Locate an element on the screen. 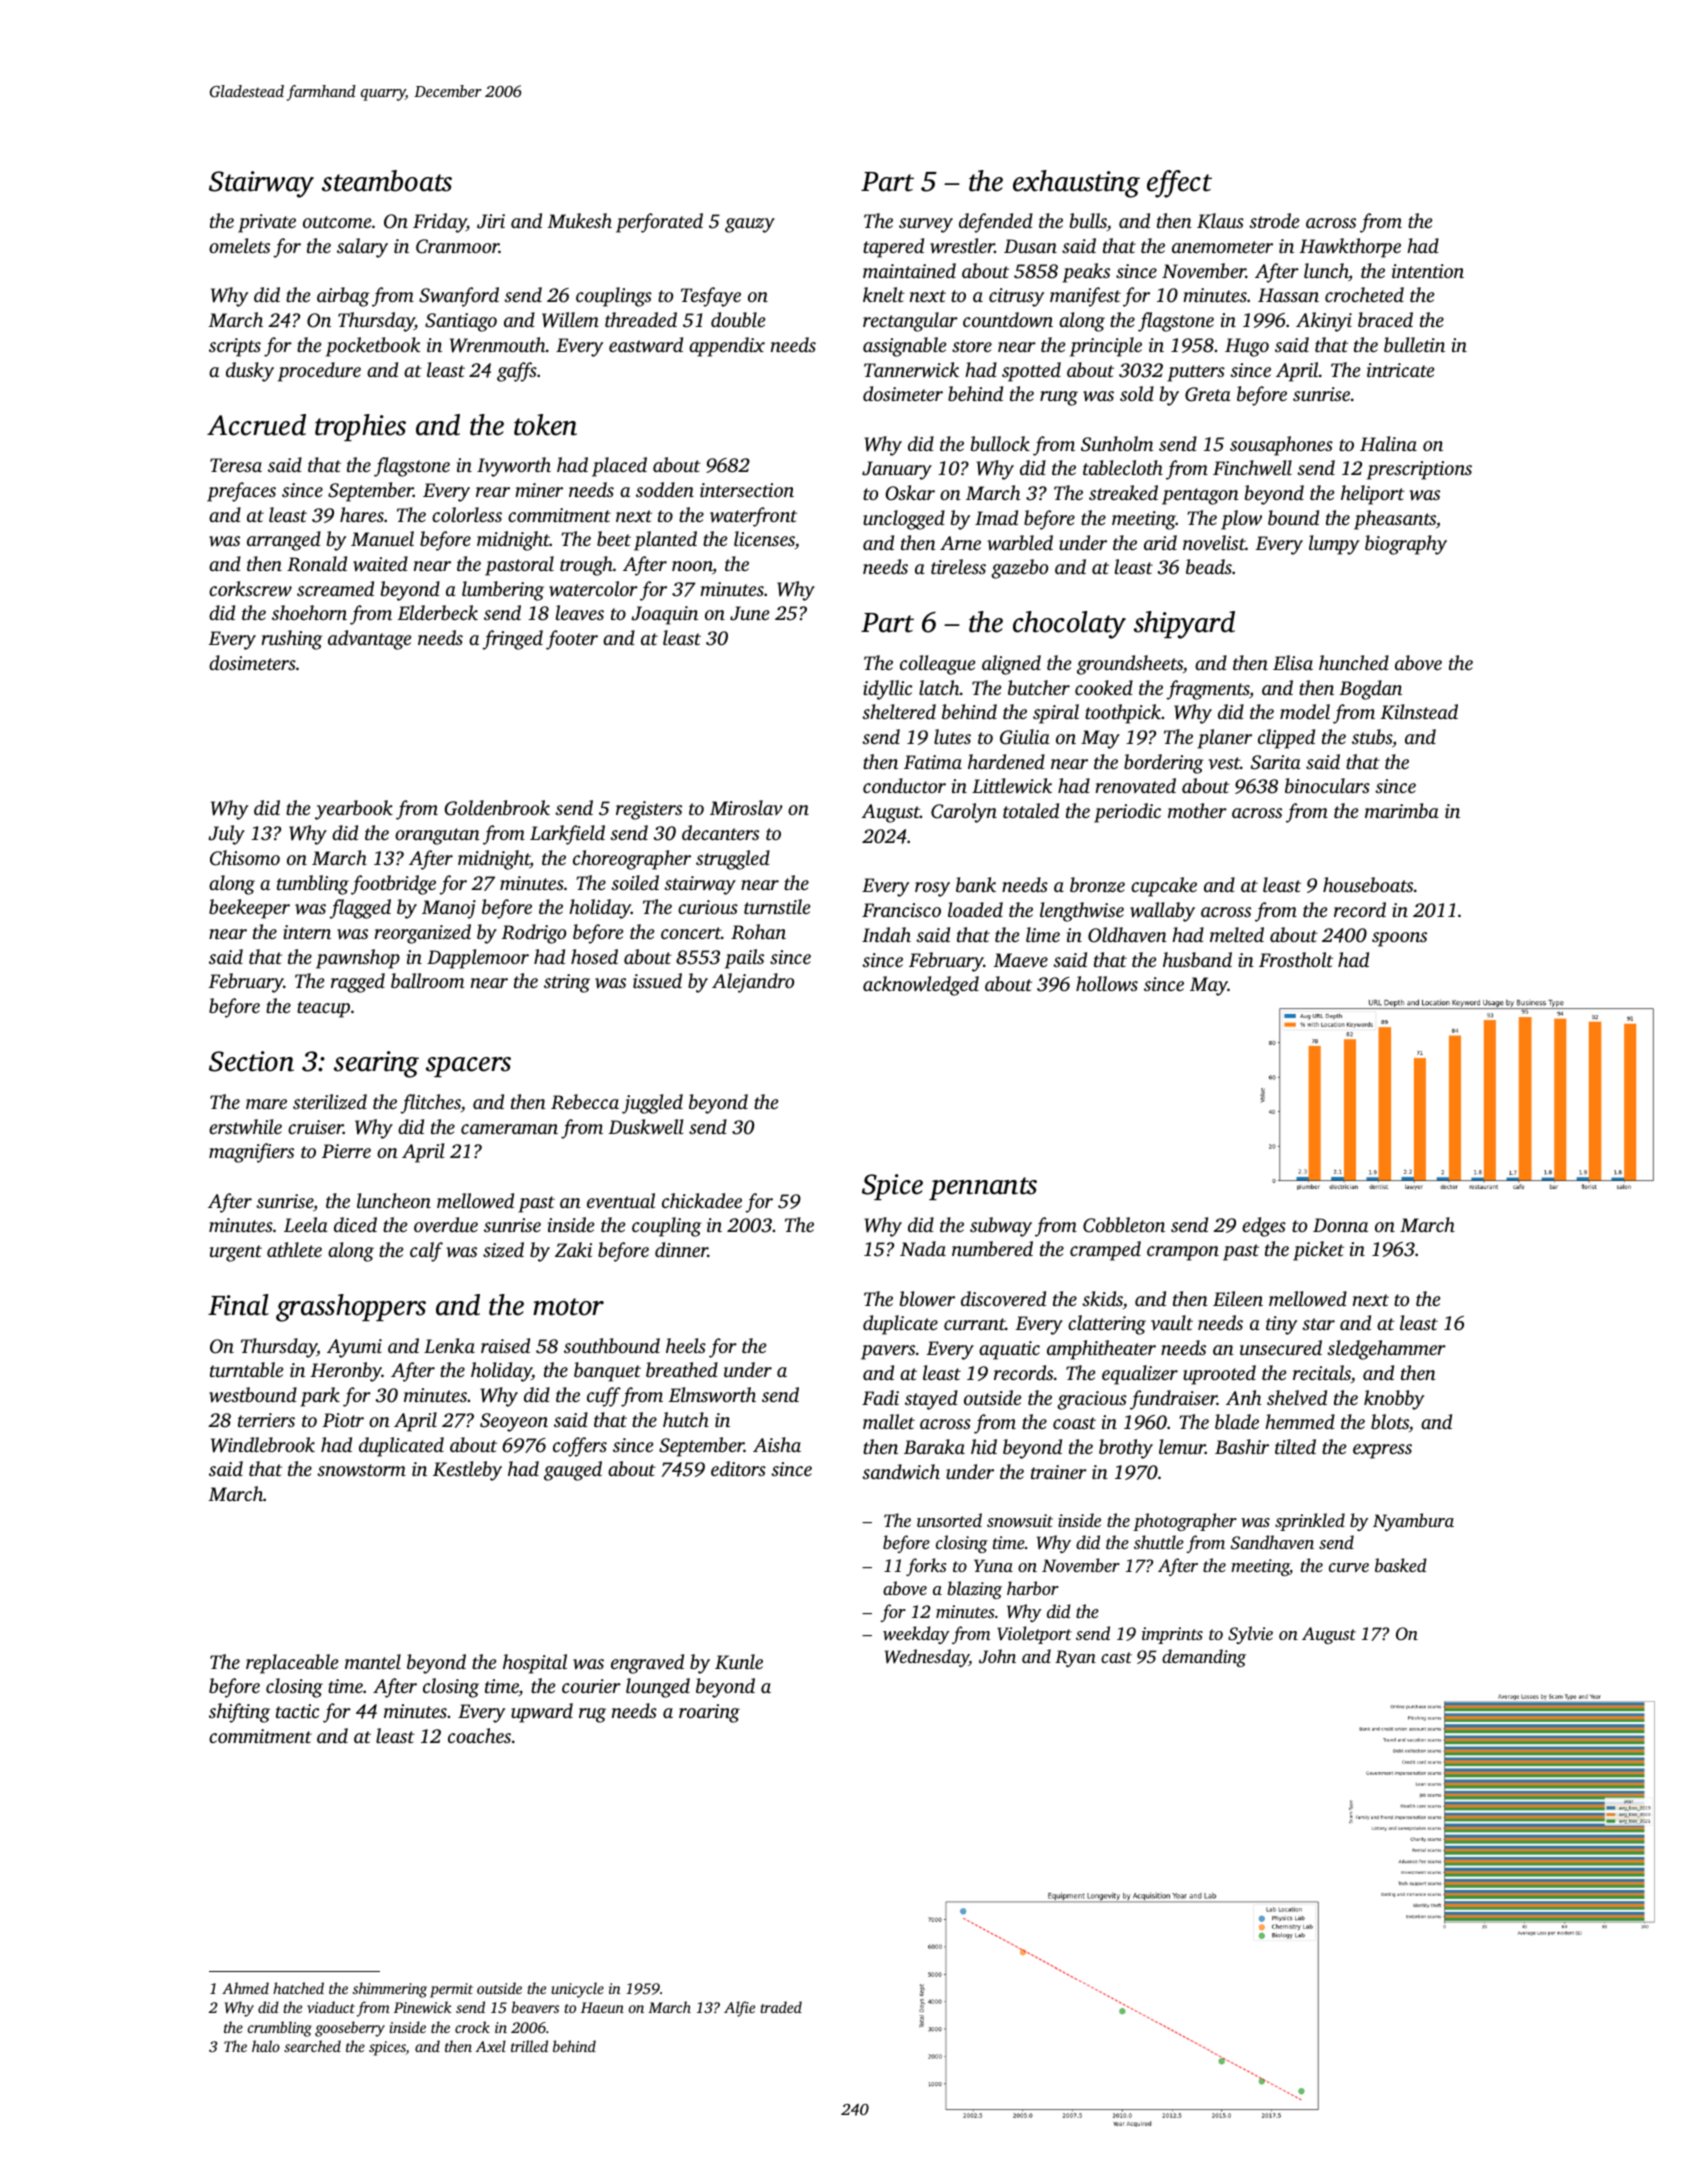 The height and width of the screenshot is (2178, 1683). searched is located at coordinates (312, 2046).
